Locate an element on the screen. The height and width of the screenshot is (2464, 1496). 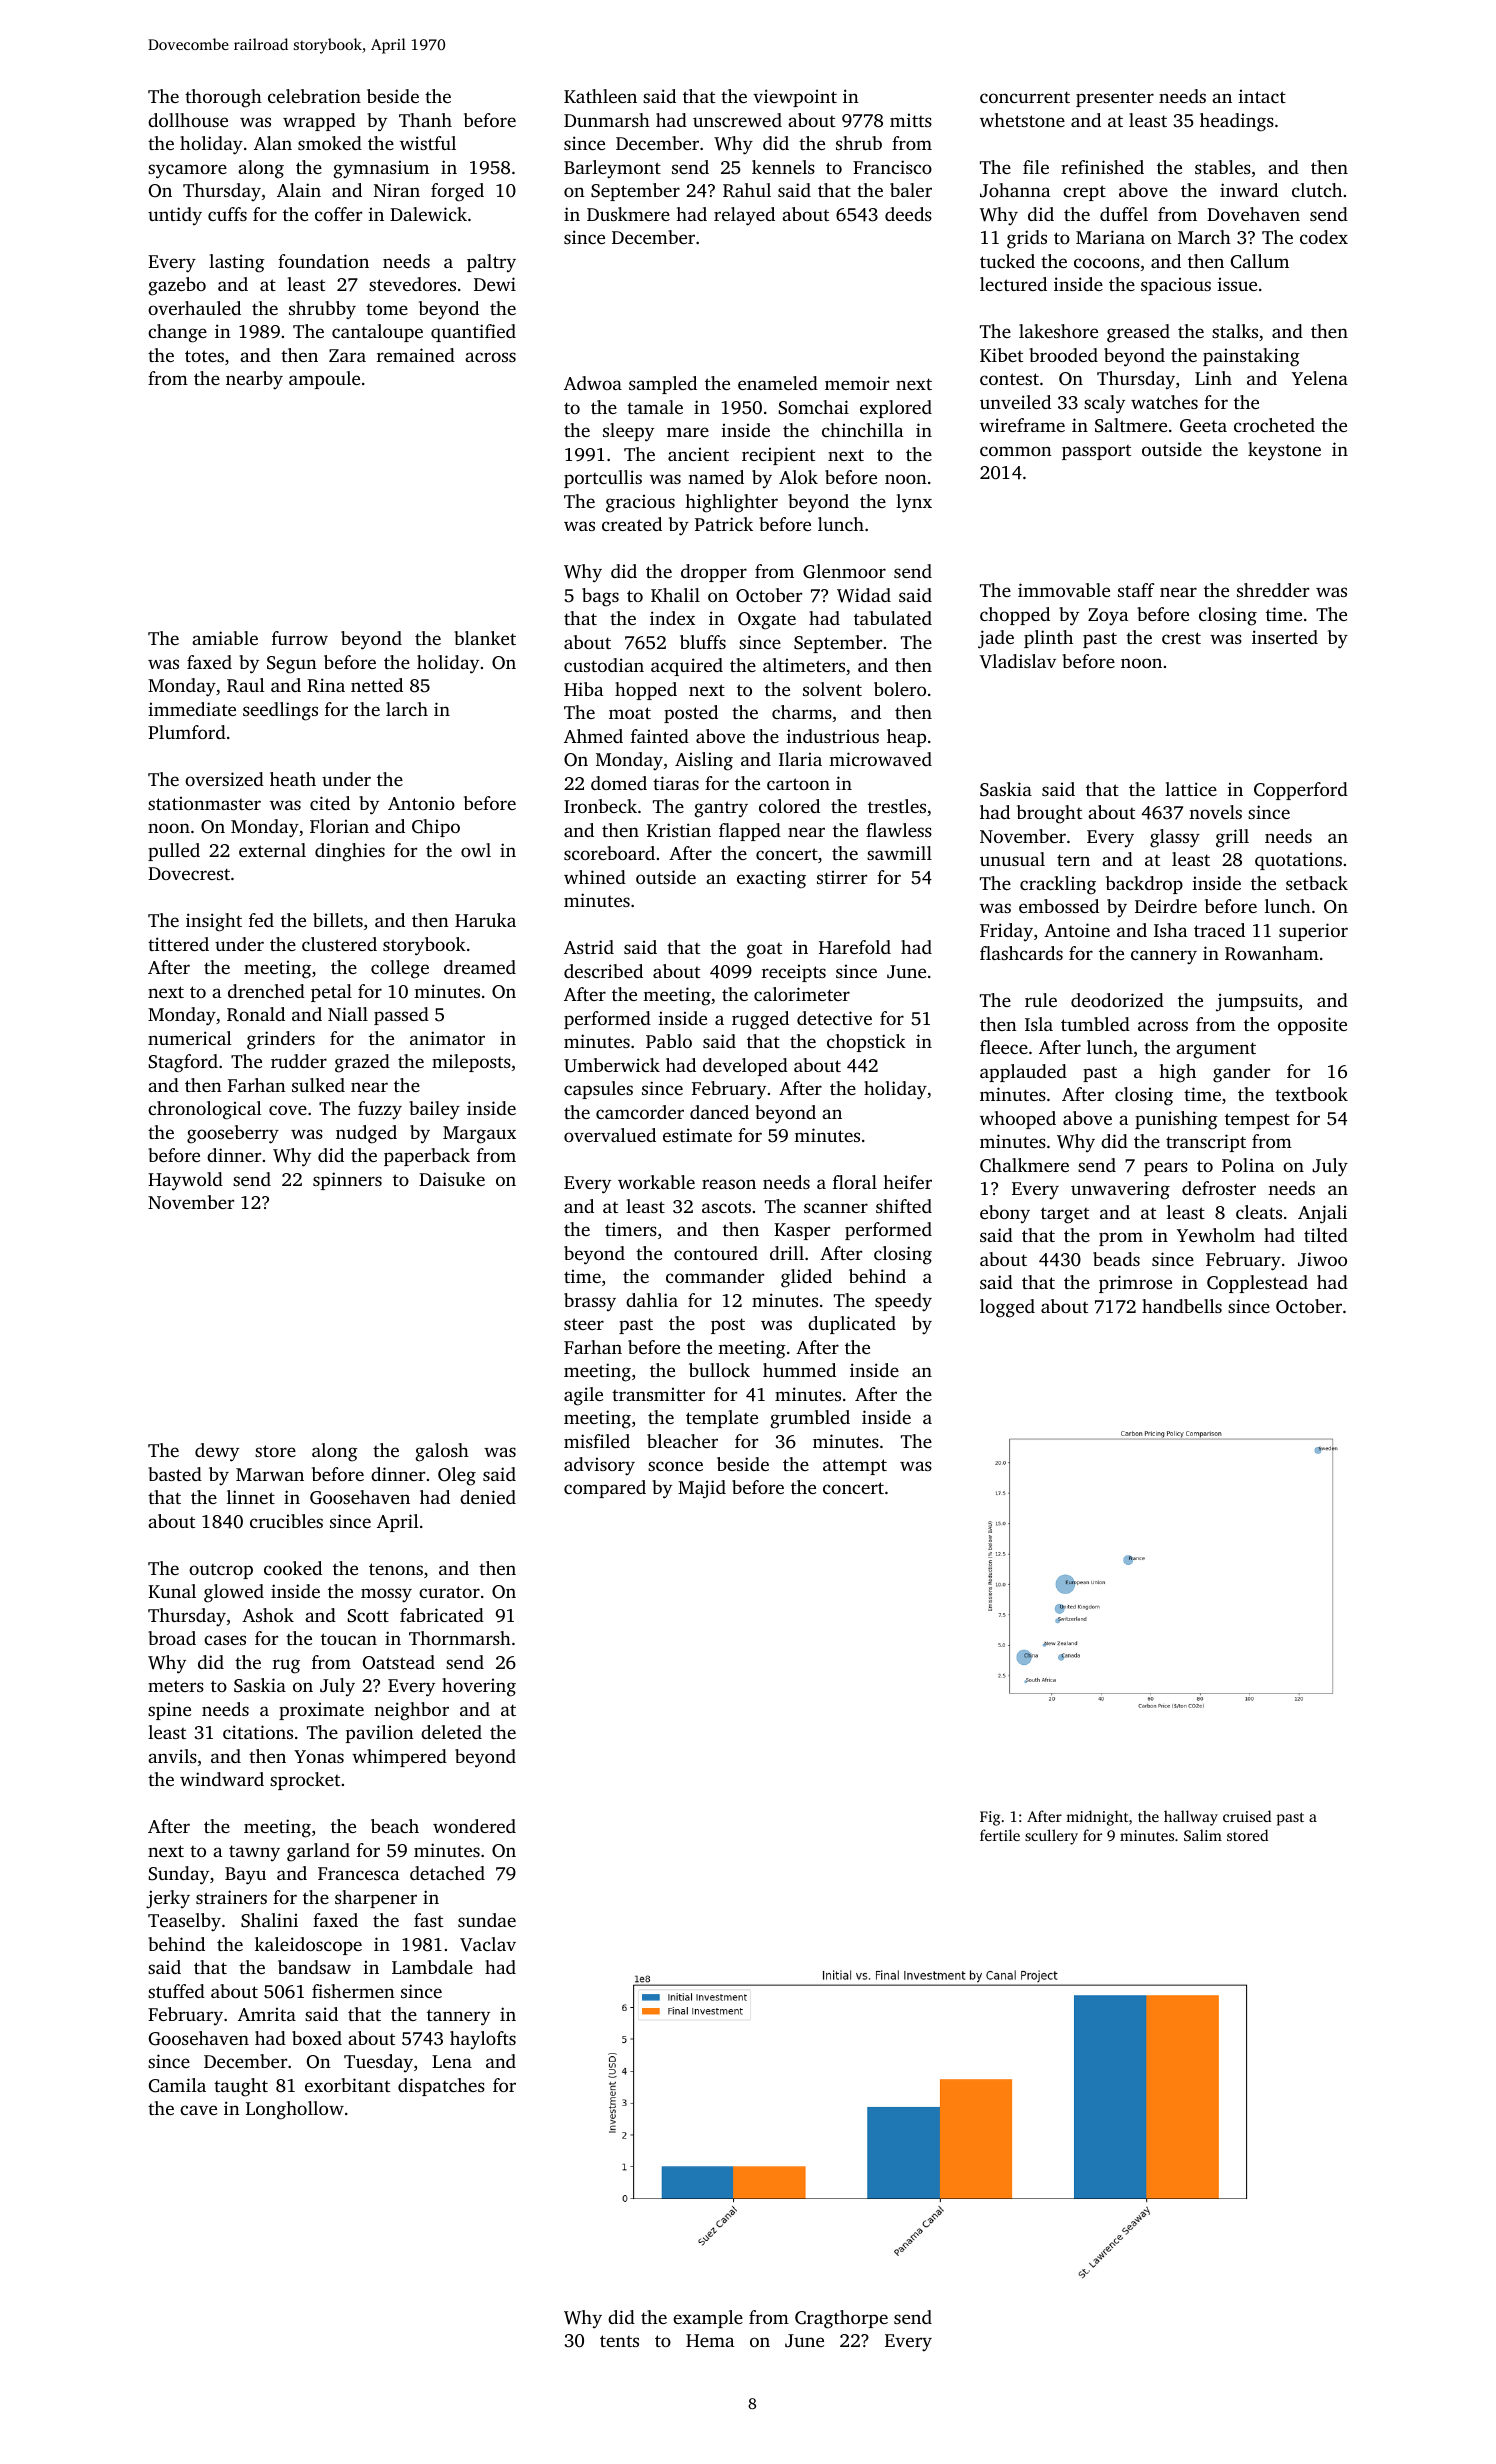
deeds is located at coordinates (908, 214).
